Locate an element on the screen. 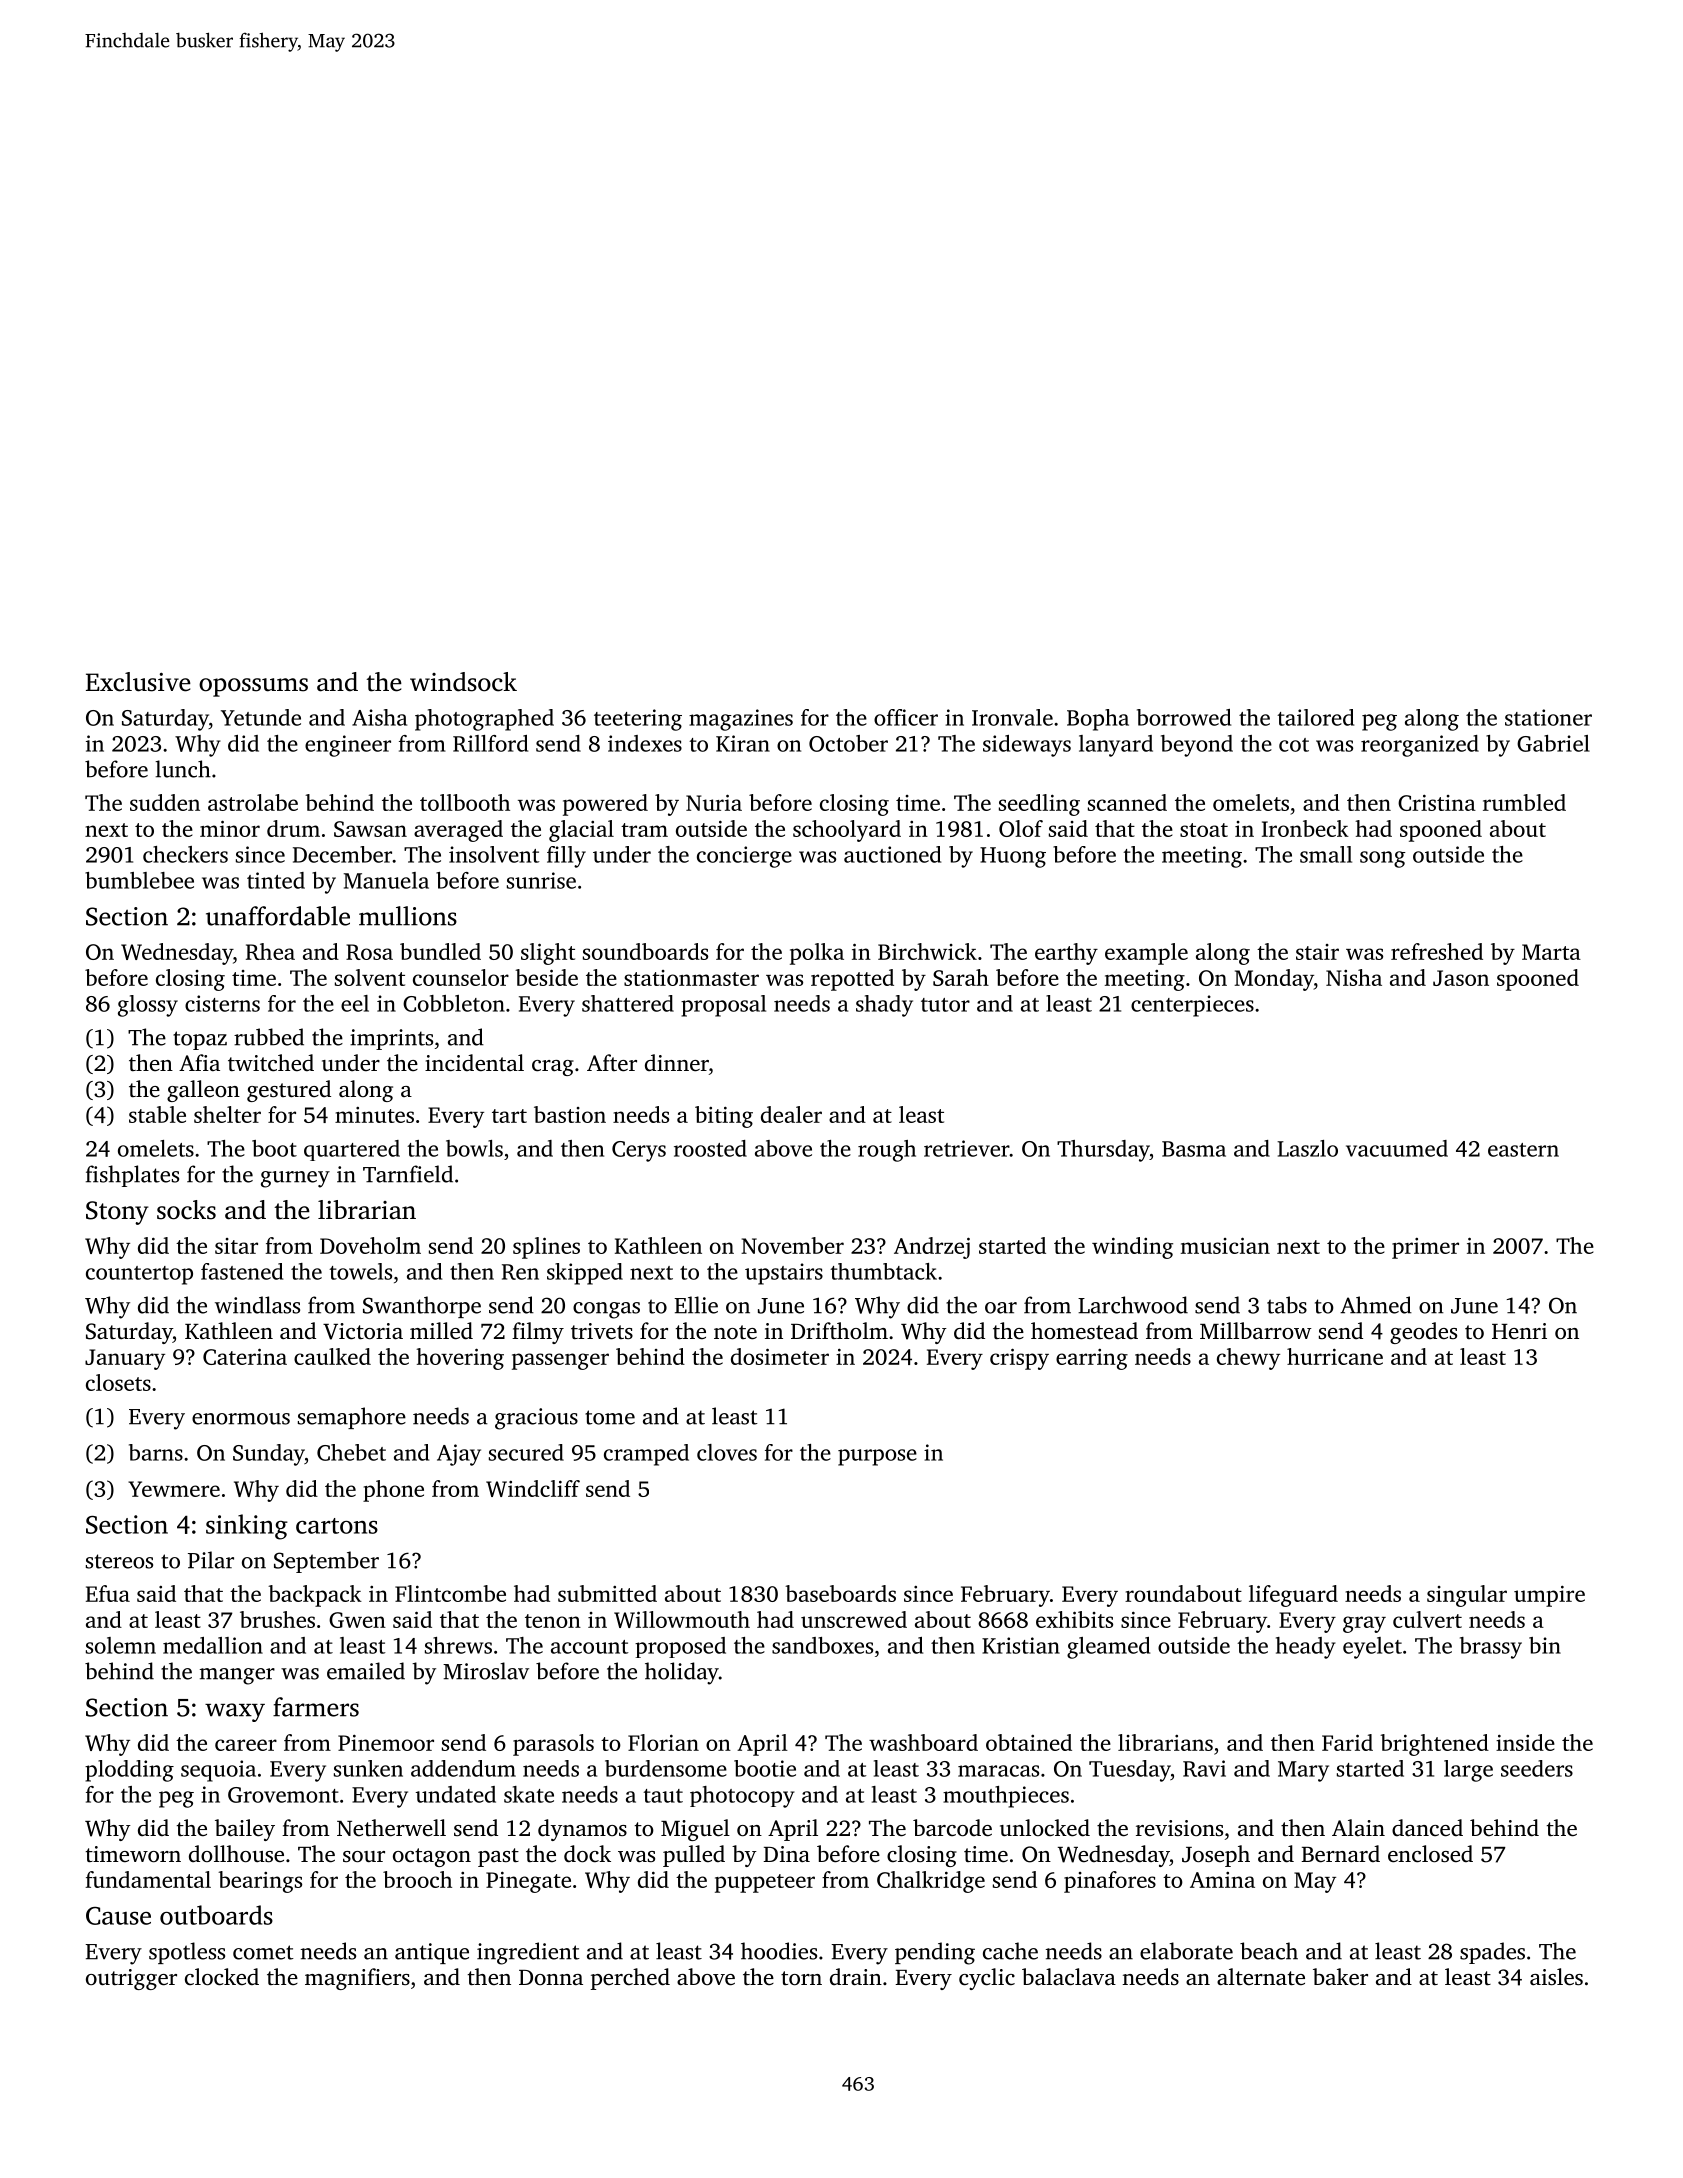 The height and width of the screenshot is (2178, 1683). sandboxes is located at coordinates (822, 1645).
